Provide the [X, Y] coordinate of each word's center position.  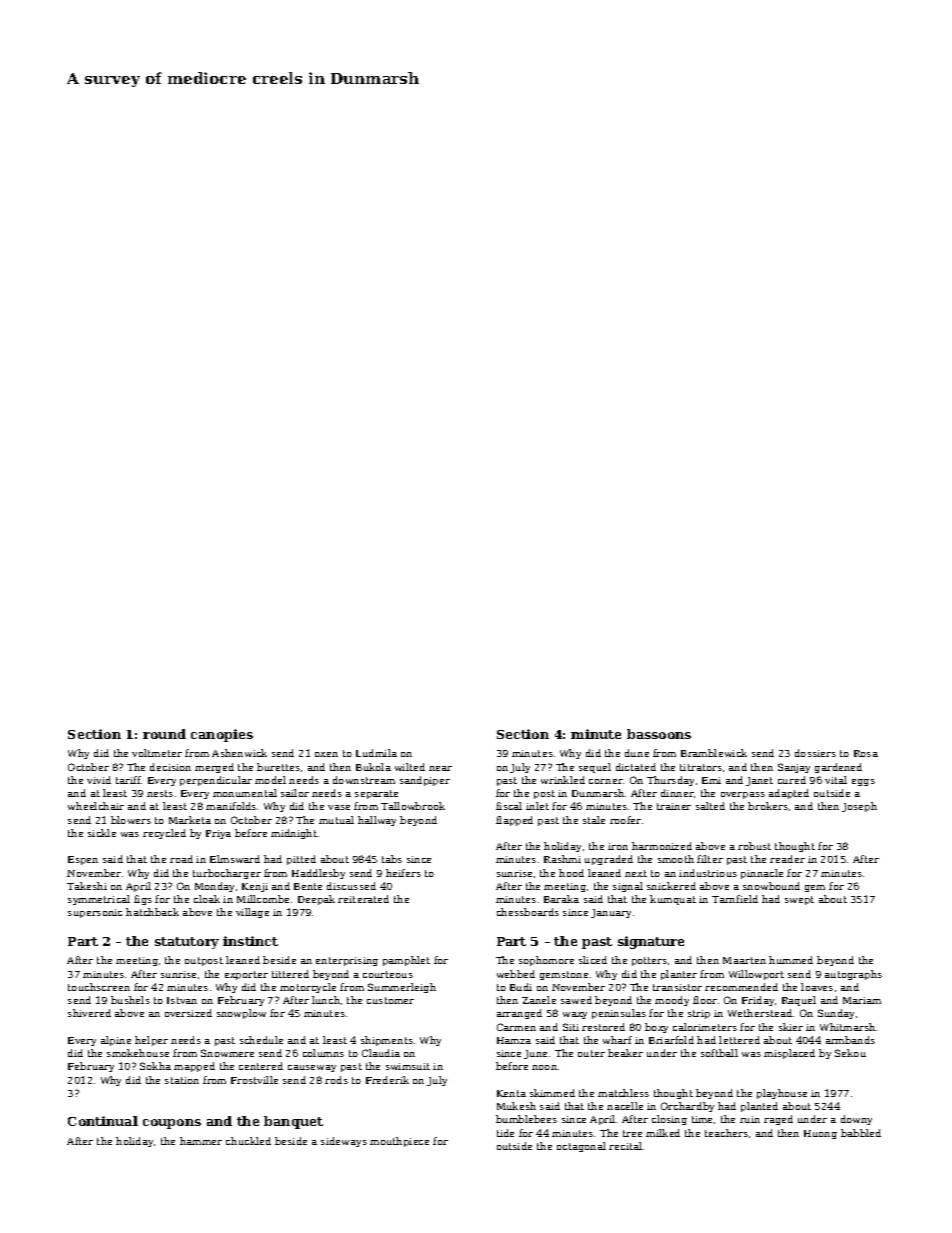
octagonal [581, 1147]
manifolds [231, 806]
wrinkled [563, 780]
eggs [863, 782]
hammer [201, 1141]
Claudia [381, 1053]
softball [719, 1053]
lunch [326, 1000]
